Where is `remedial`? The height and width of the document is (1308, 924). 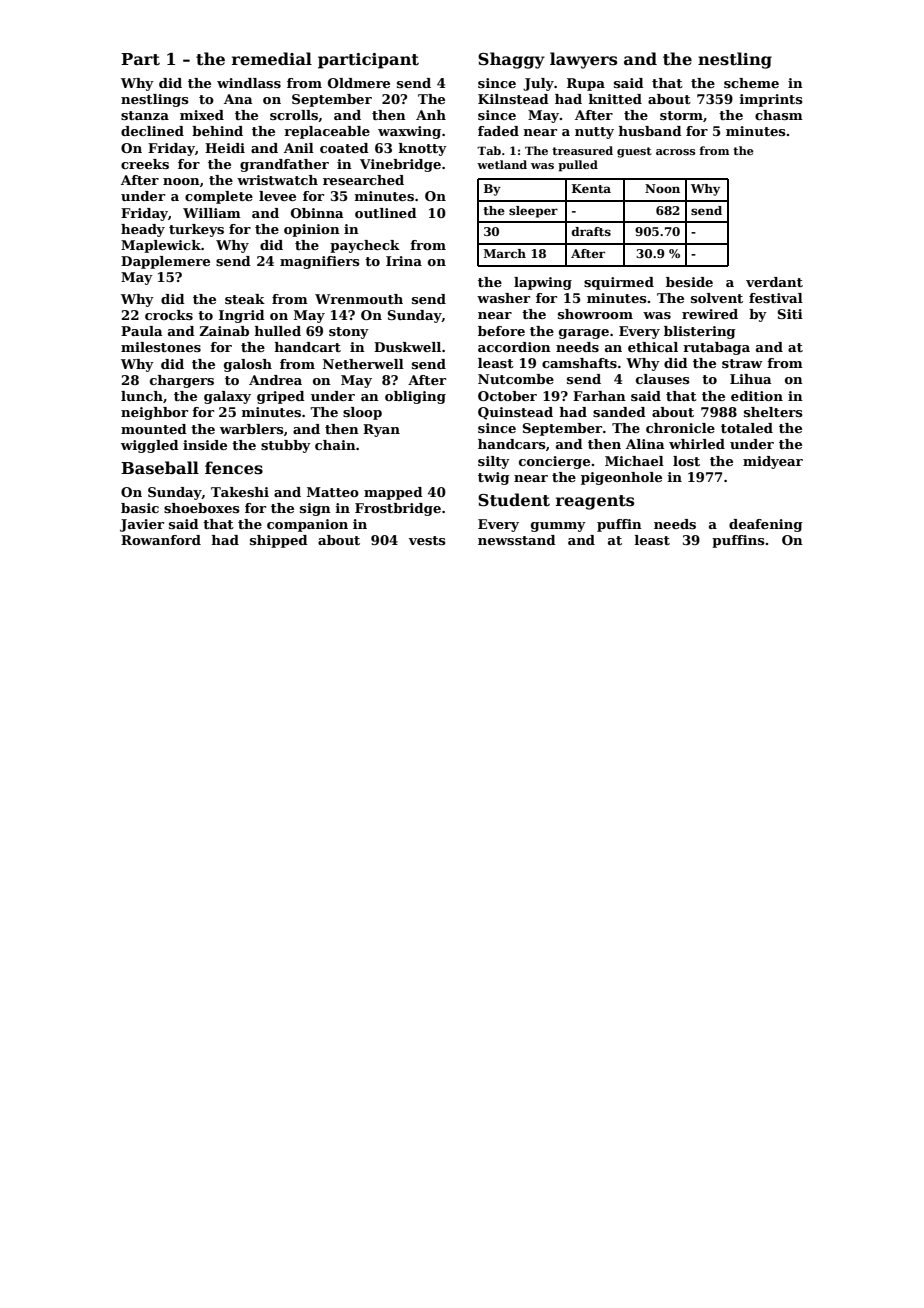 remedial is located at coordinates (272, 59).
